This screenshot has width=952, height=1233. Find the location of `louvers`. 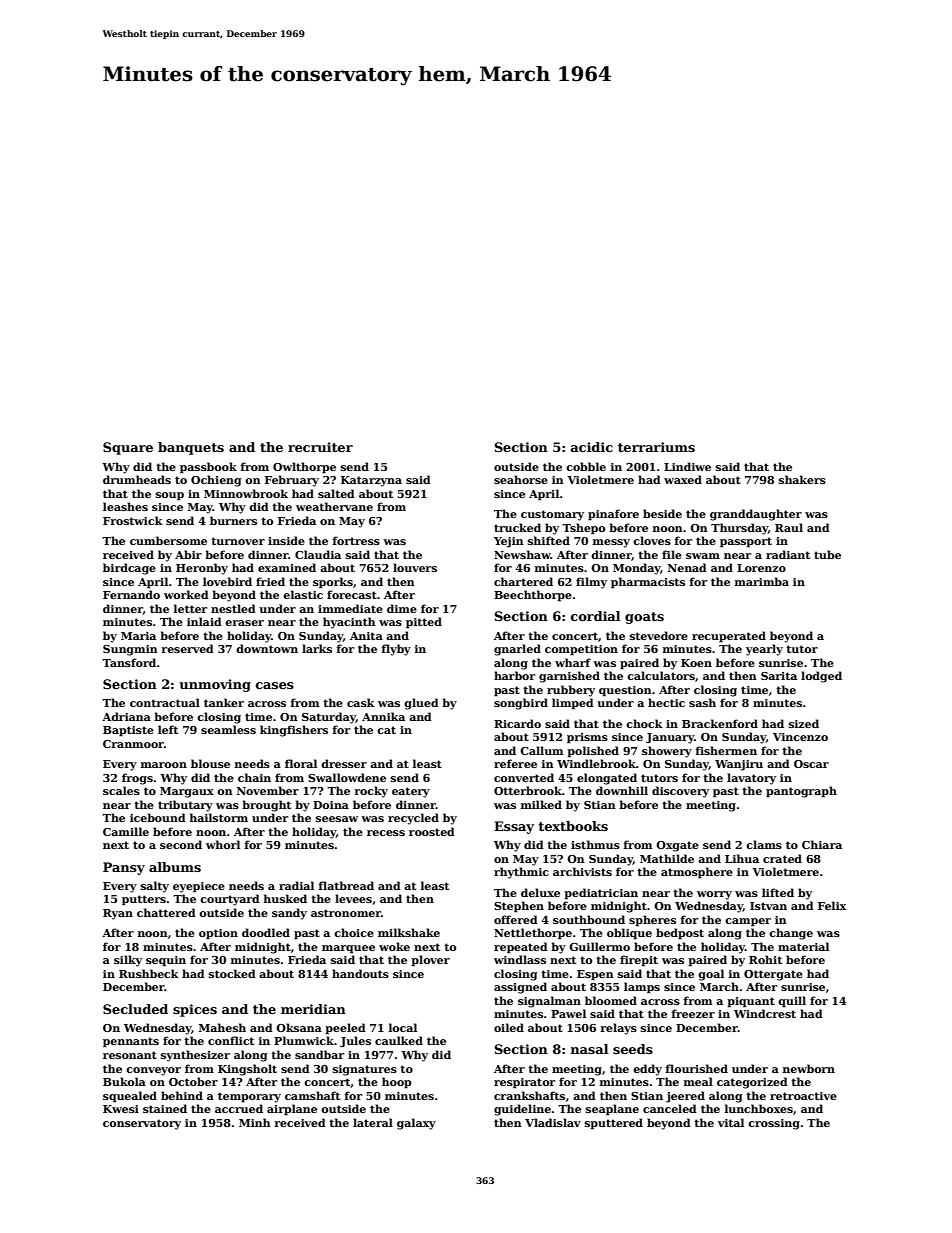

louvers is located at coordinates (415, 567).
